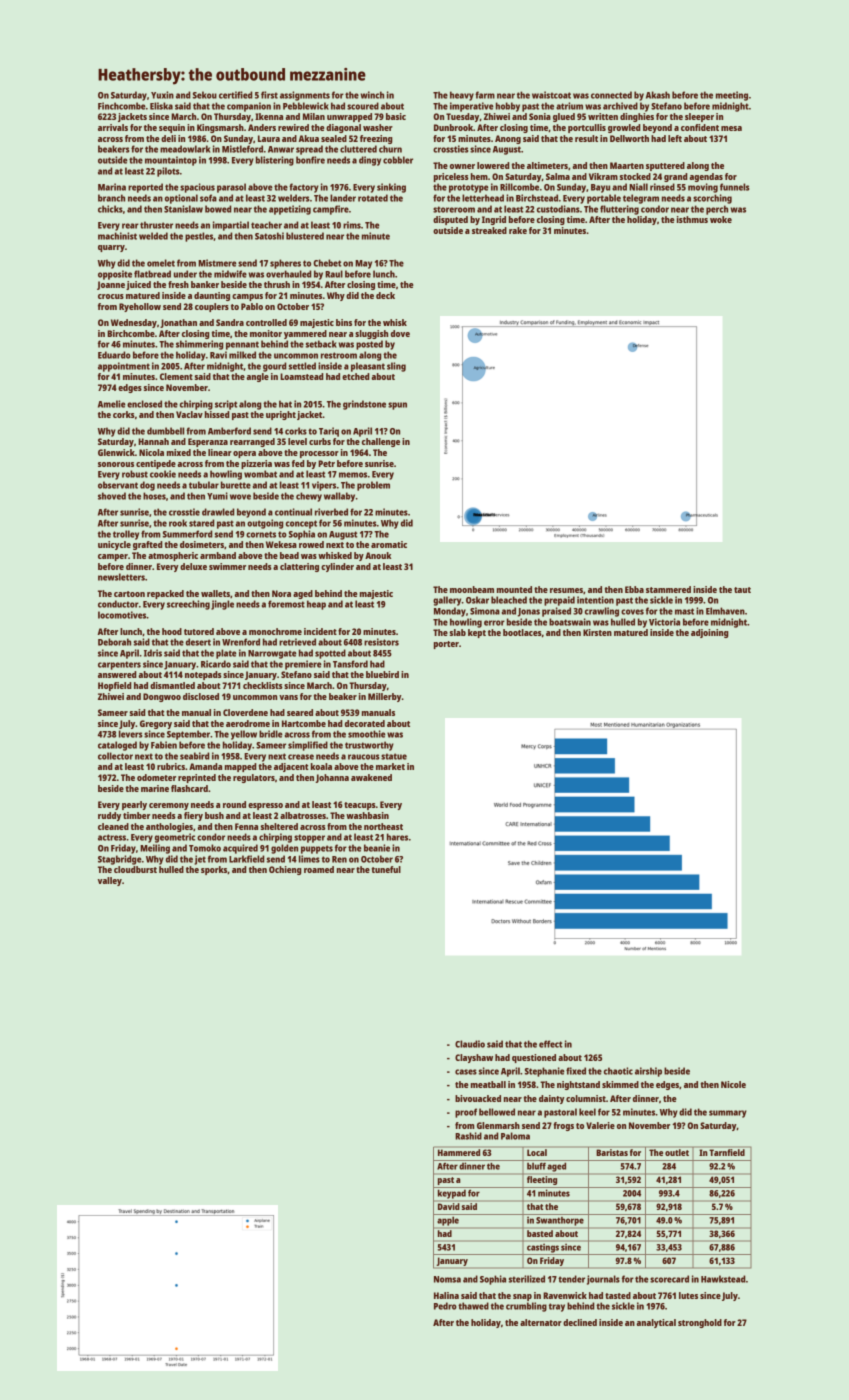  I want to click on Pedro, so click(445, 1306).
